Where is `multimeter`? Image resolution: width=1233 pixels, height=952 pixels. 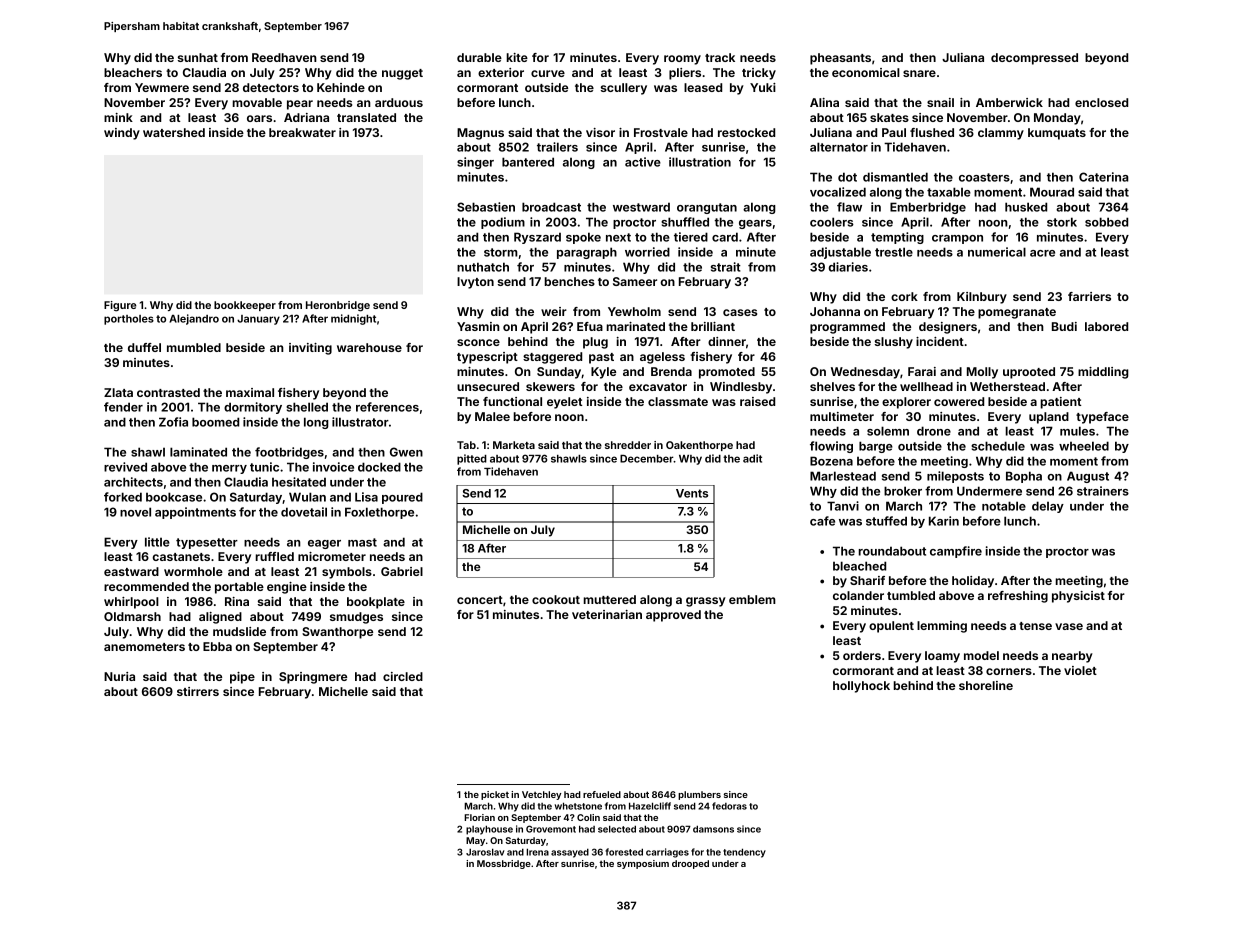 multimeter is located at coordinates (842, 416).
